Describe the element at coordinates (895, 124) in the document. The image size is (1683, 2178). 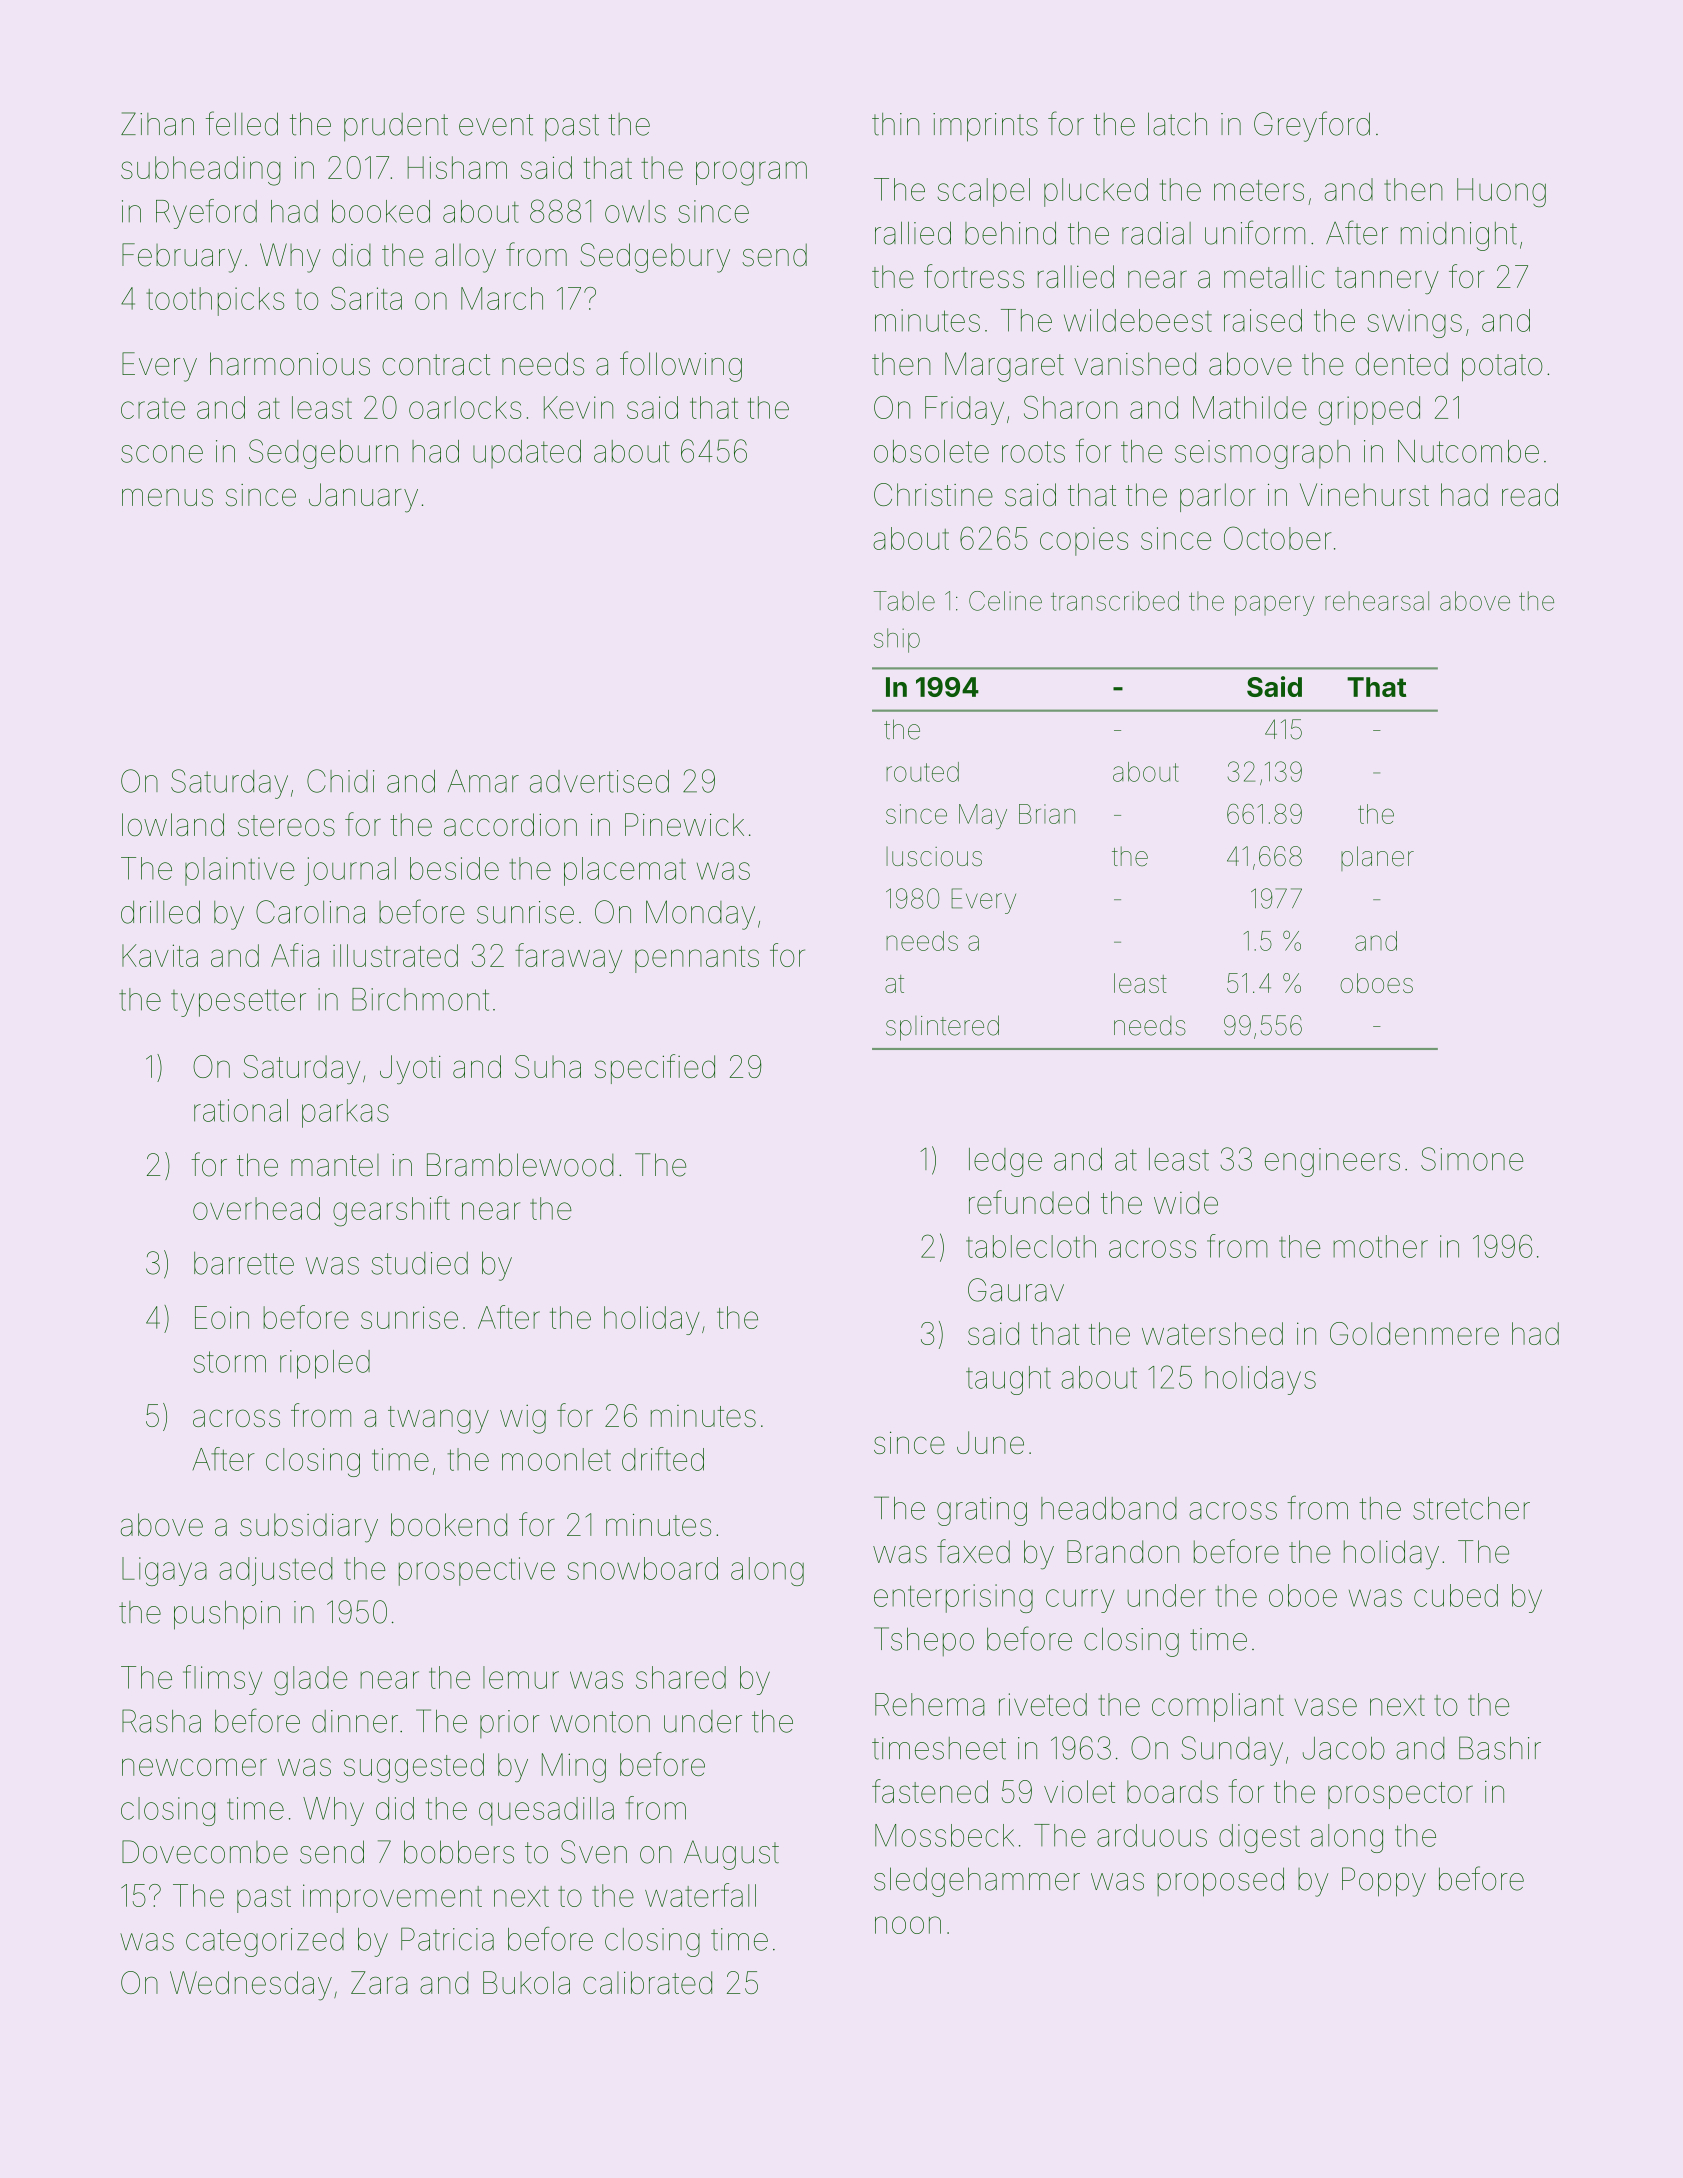
I see `thin` at that location.
